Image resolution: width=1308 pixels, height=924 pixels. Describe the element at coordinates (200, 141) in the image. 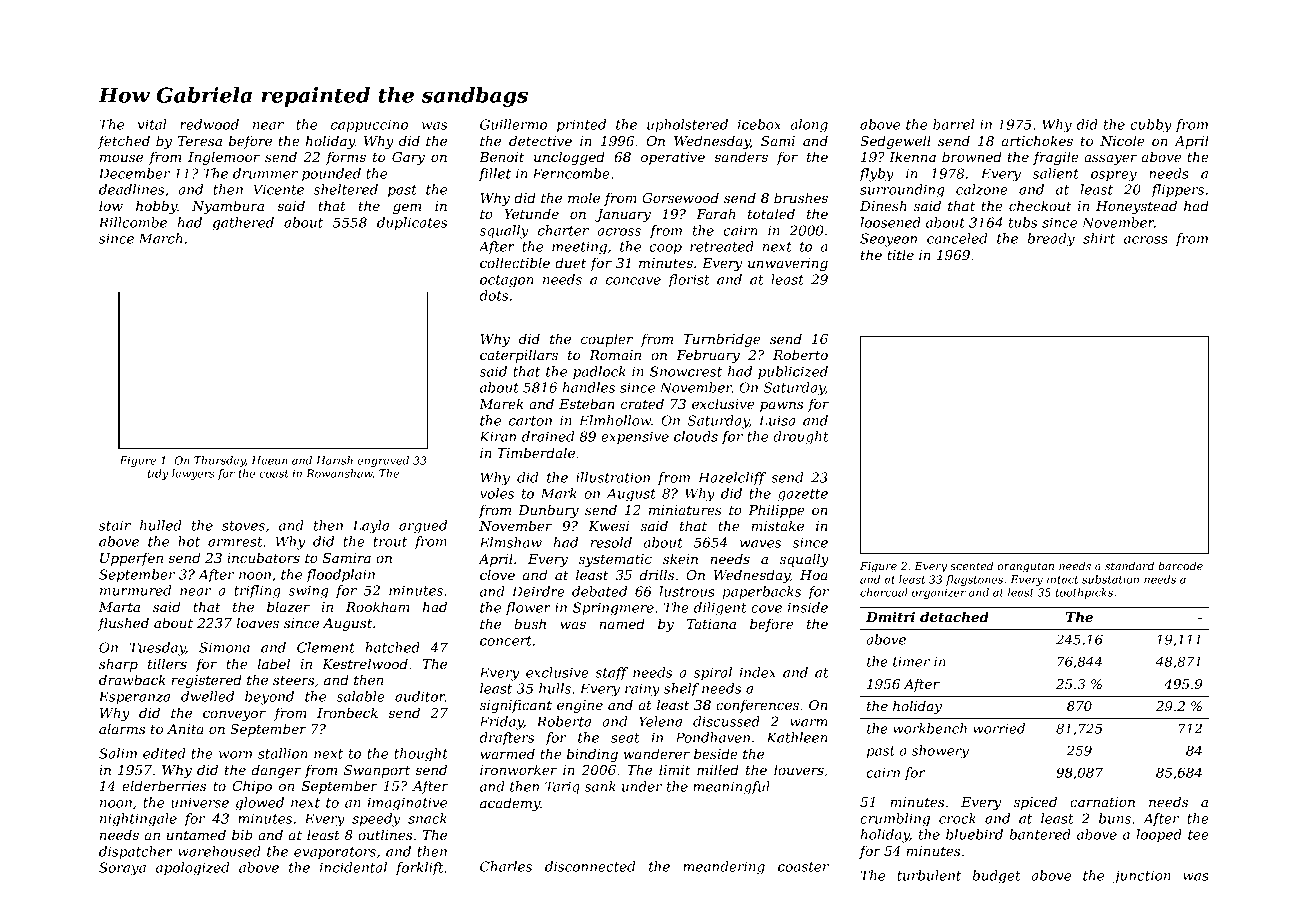

I see `Teresa` at that location.
